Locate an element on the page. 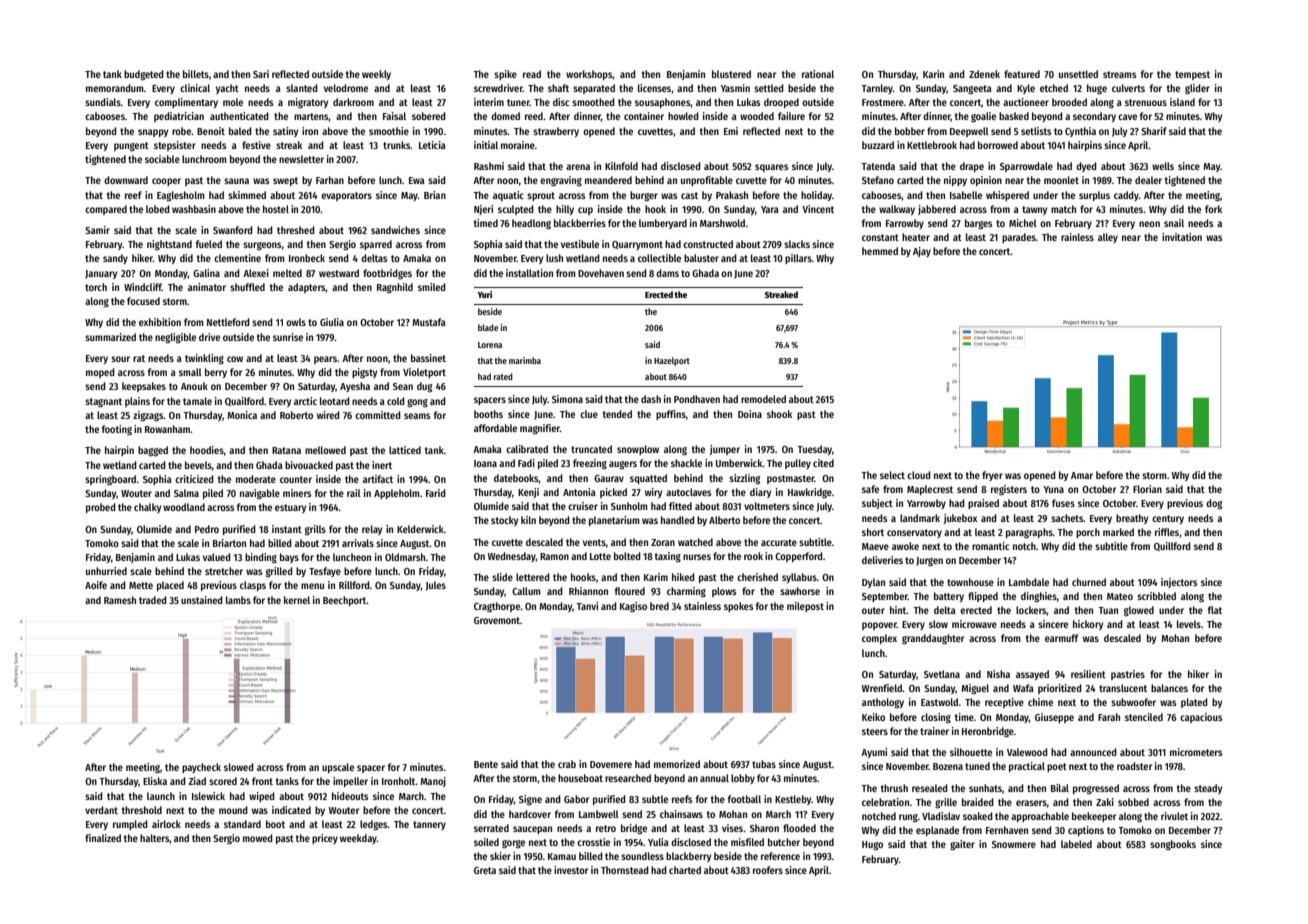  Ramesh is located at coordinates (120, 600).
